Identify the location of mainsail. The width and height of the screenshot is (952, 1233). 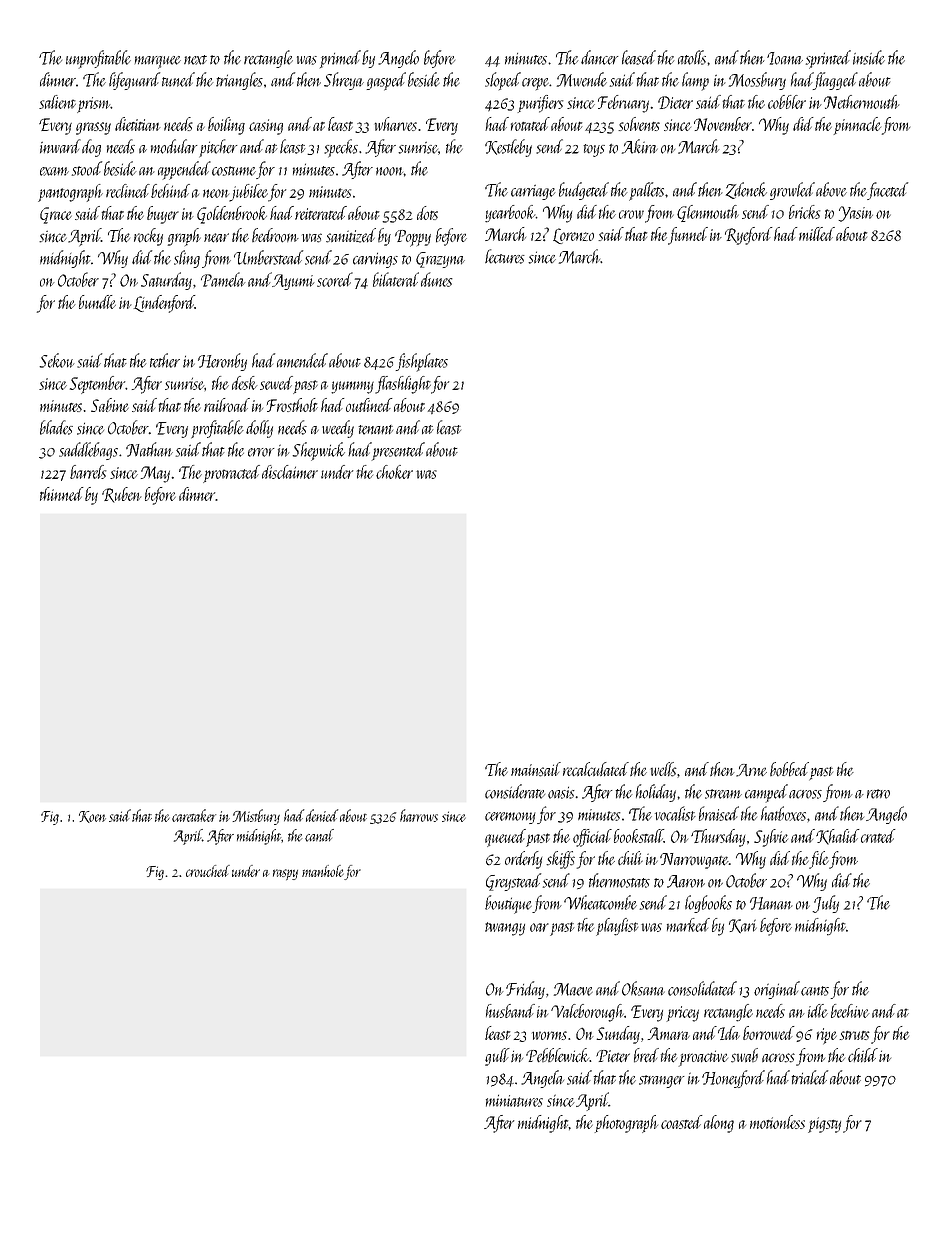
(536, 769).
